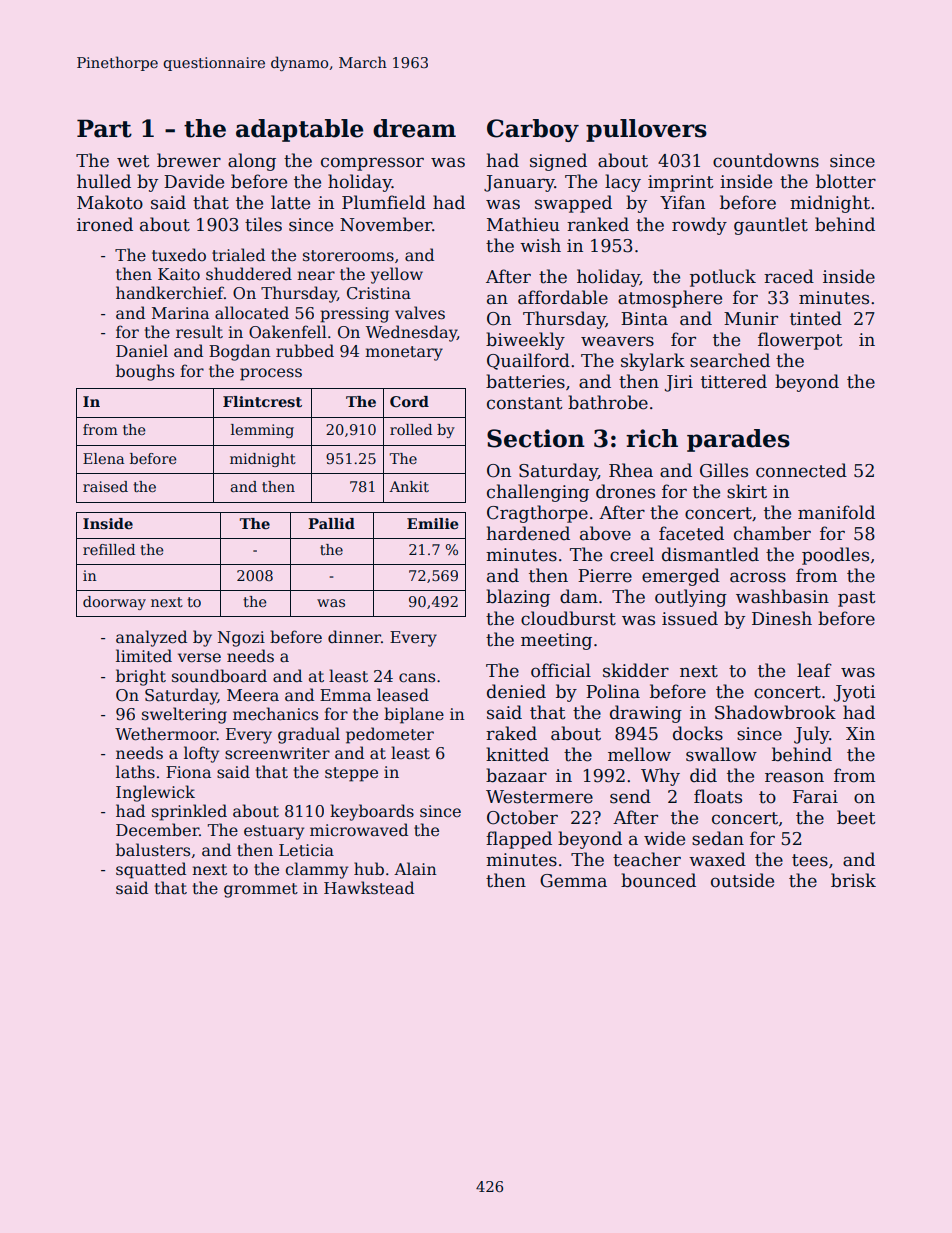 Image resolution: width=952 pixels, height=1233 pixels. I want to click on Hawkstead, so click(369, 888).
